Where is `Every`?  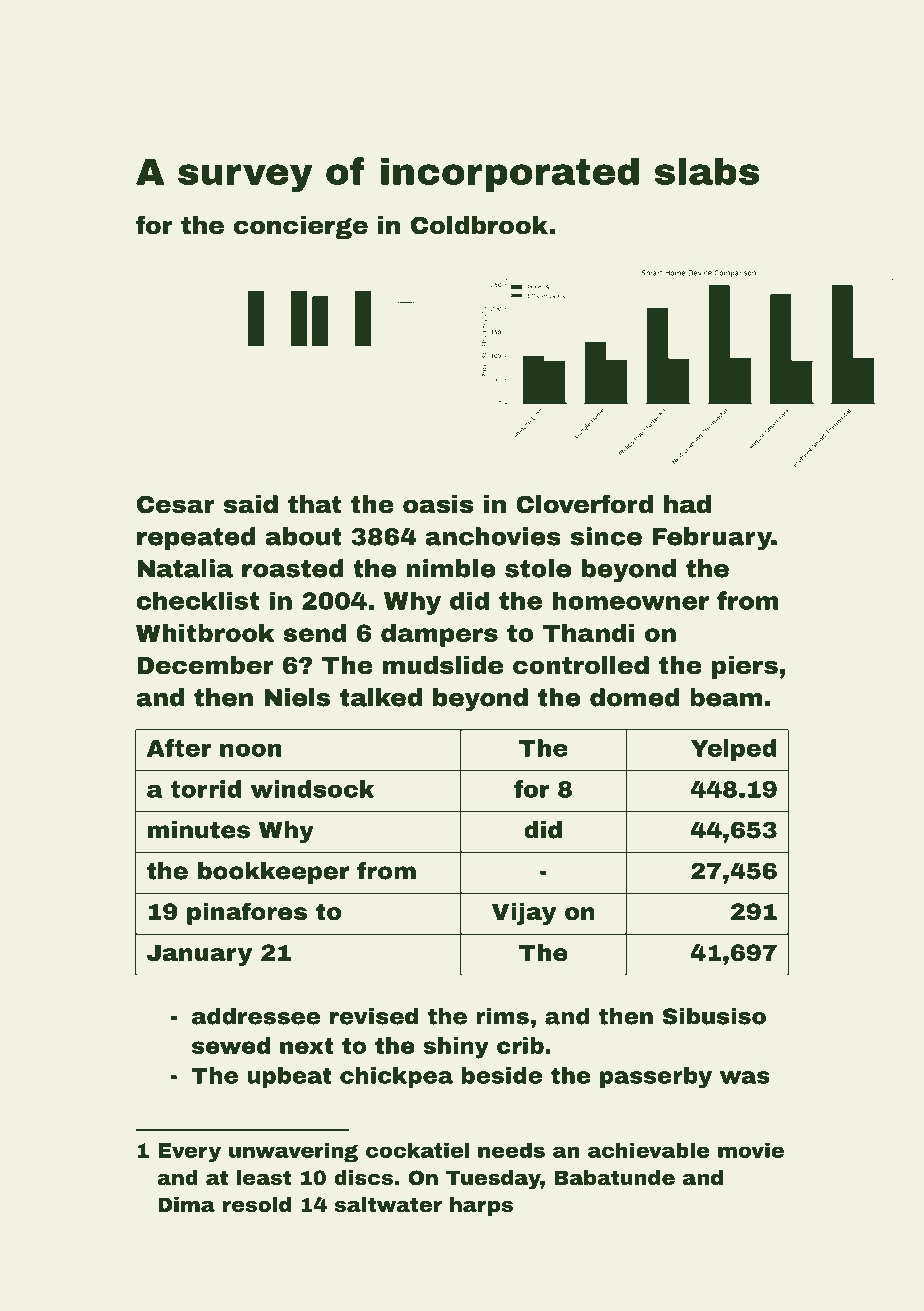 Every is located at coordinates (189, 1152).
